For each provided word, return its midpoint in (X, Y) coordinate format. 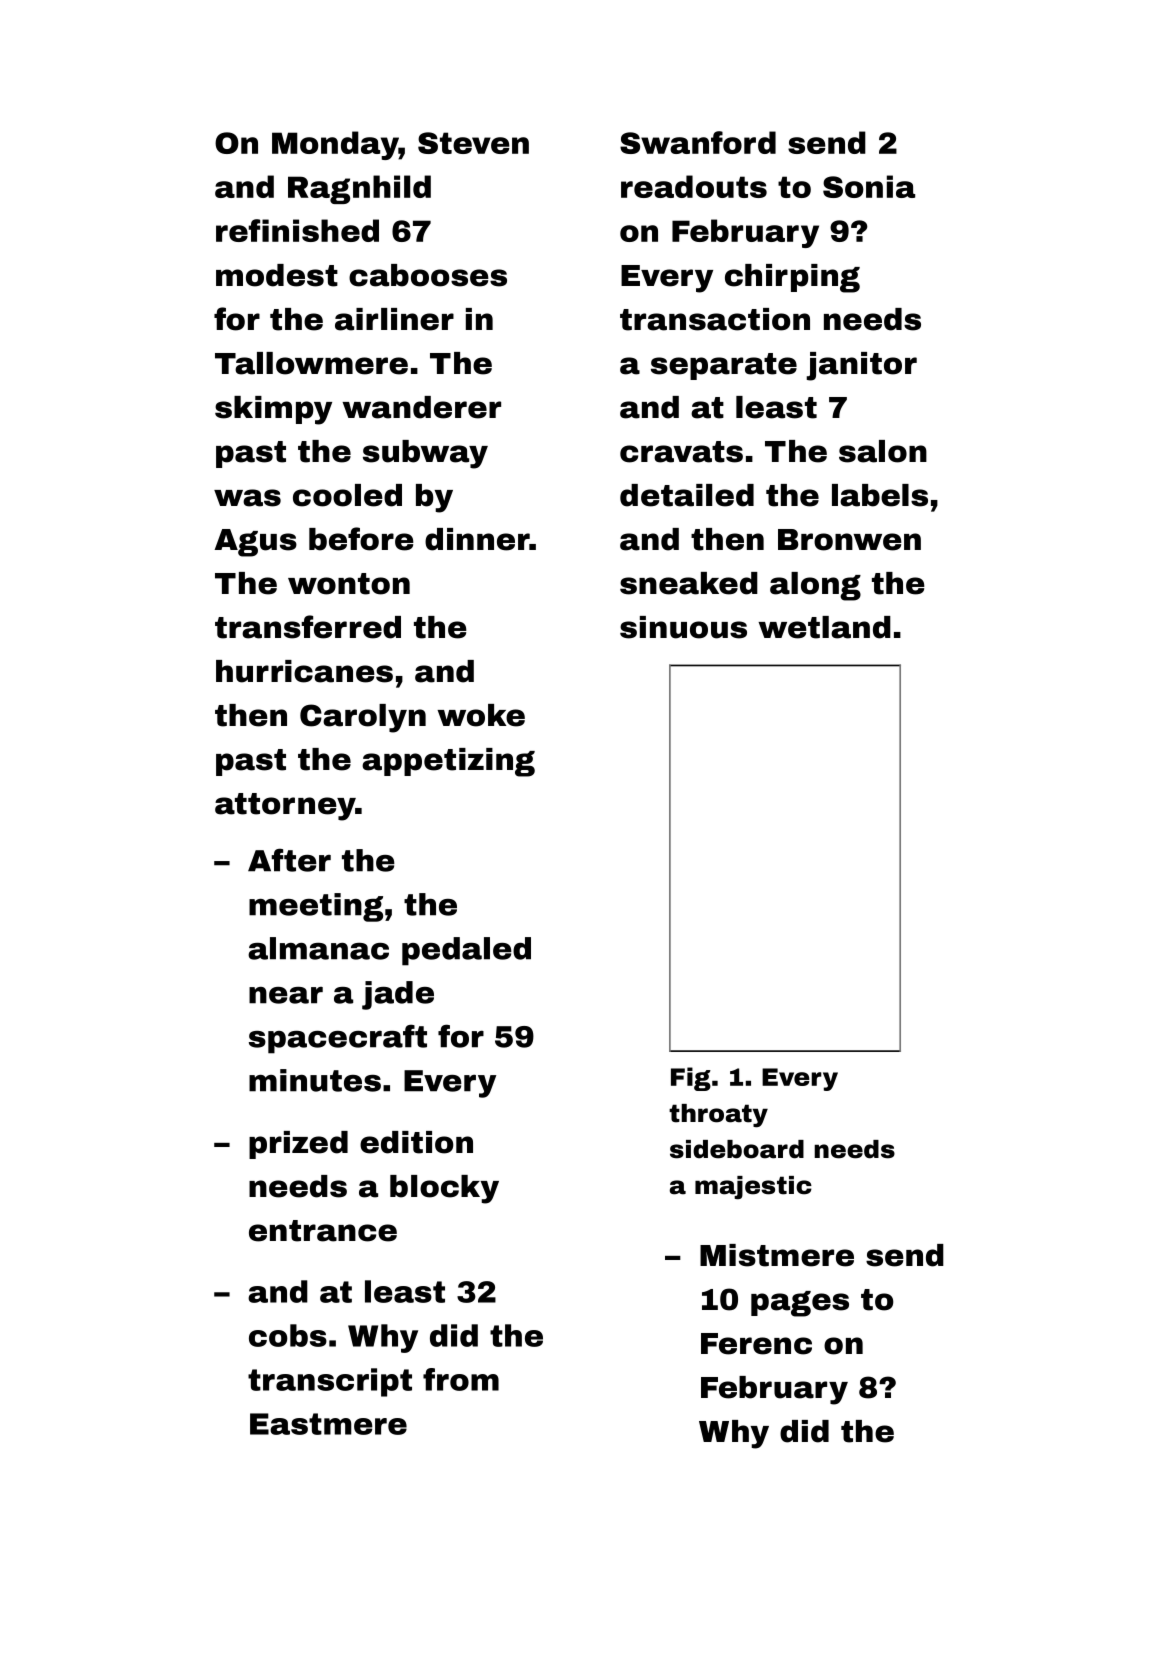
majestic (753, 1188)
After (289, 860)
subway (425, 454)
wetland (824, 627)
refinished (297, 230)
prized (298, 1145)
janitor (861, 366)
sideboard (737, 1149)
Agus (255, 543)
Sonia (869, 186)
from (461, 1379)
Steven (473, 143)
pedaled (466, 951)
